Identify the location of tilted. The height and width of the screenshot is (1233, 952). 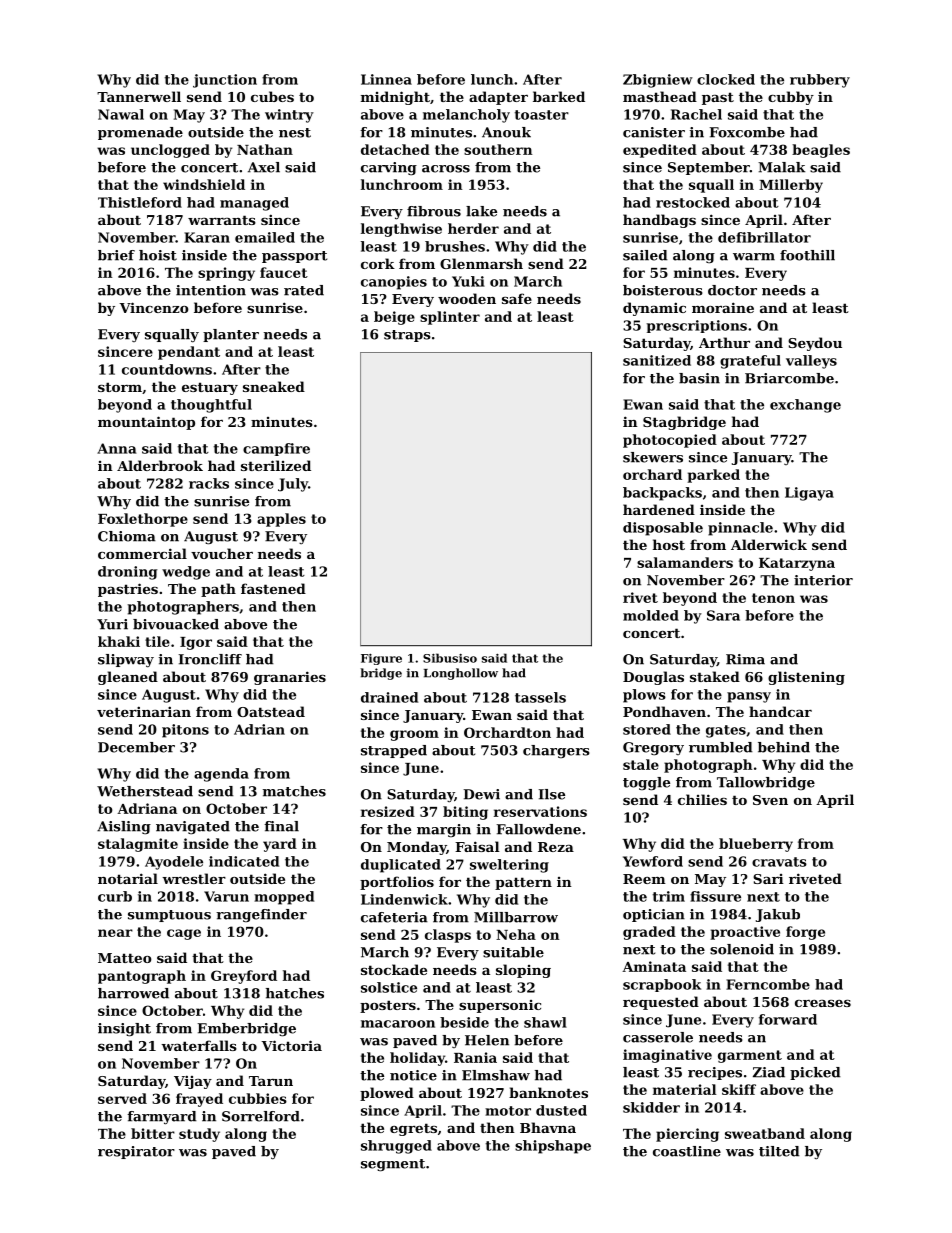
(779, 1151).
